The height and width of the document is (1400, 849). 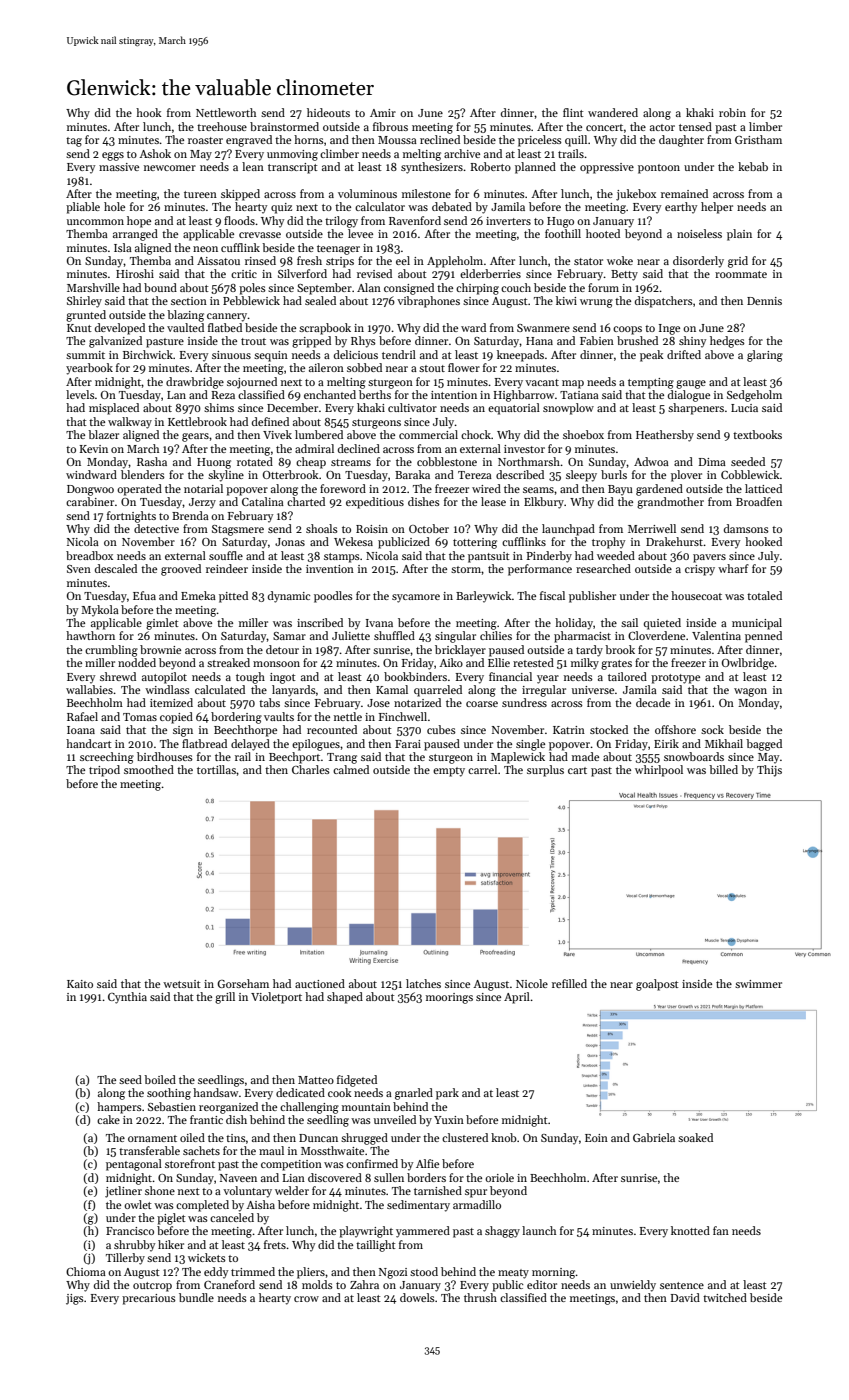 I want to click on bundle, so click(x=196, y=1297).
